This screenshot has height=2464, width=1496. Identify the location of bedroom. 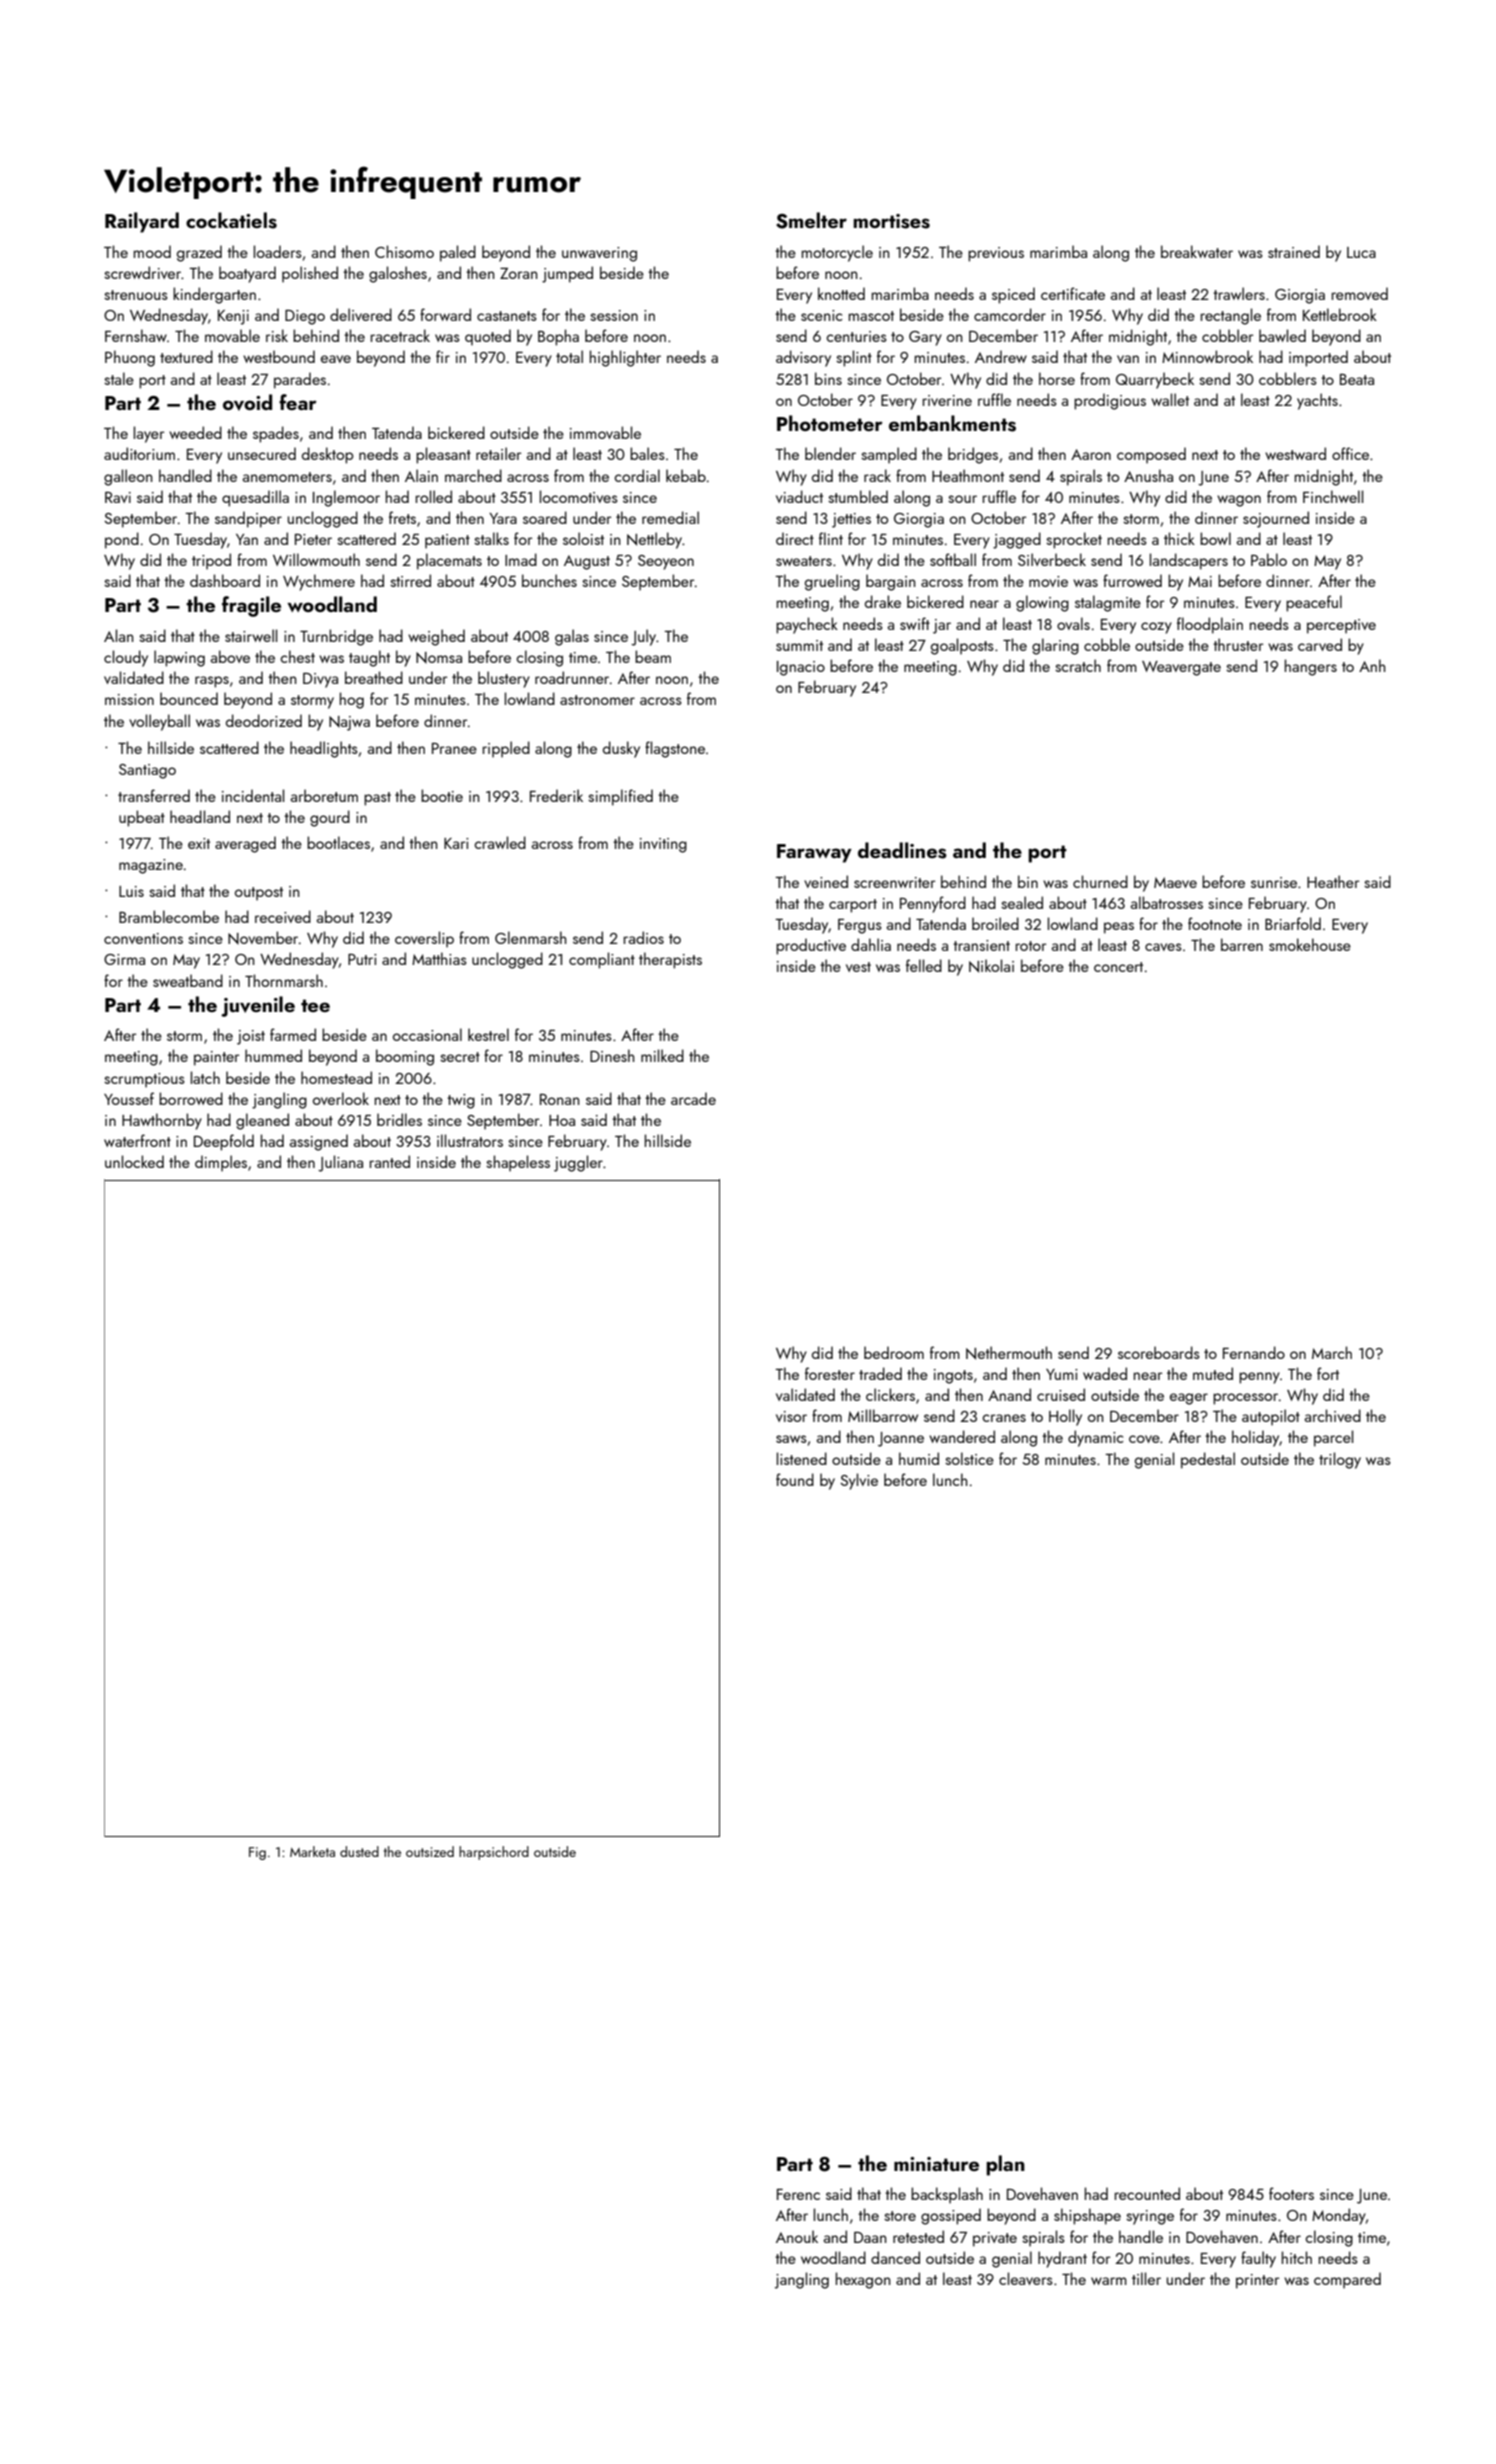
(894, 1352).
